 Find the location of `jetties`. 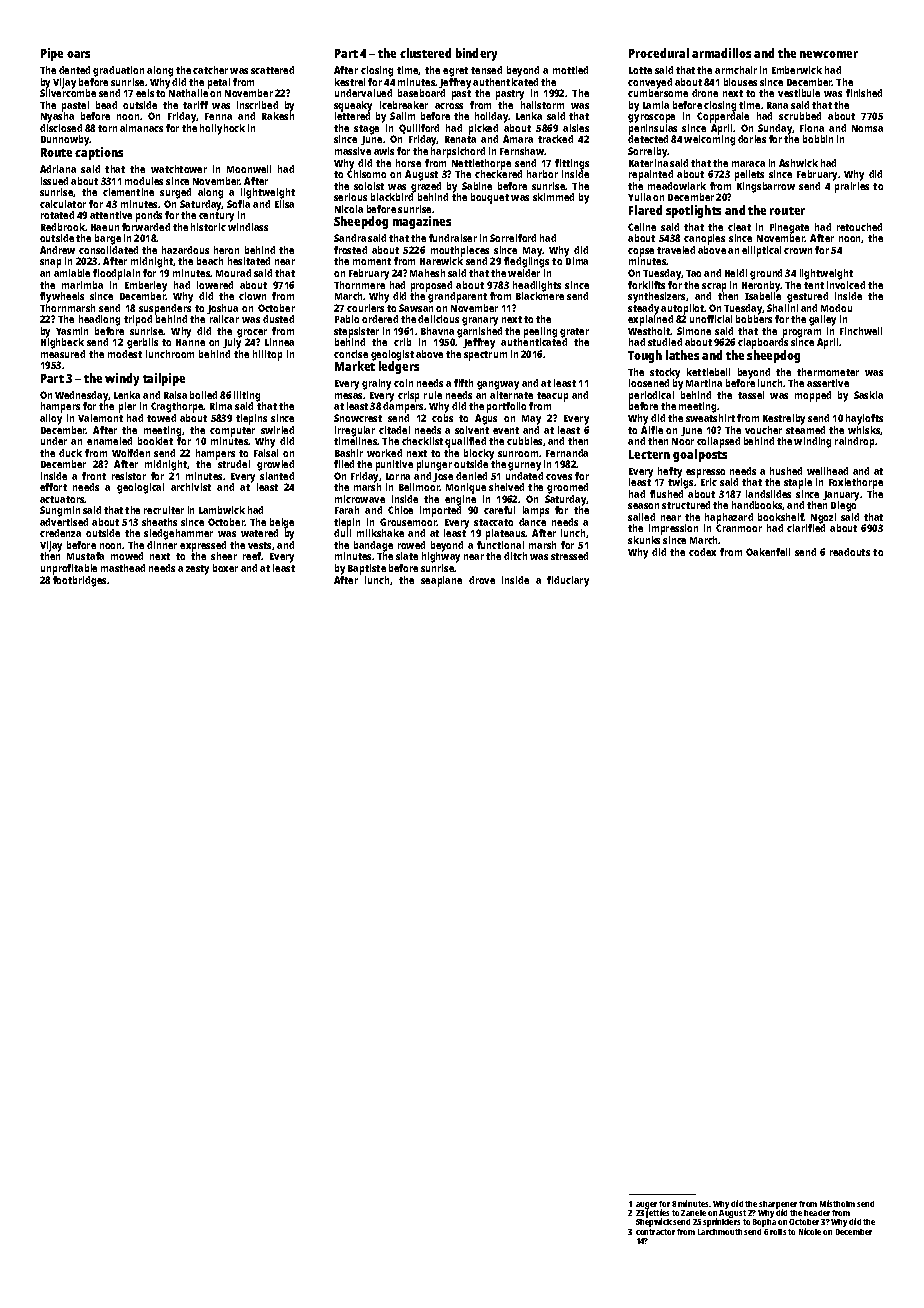

jetties is located at coordinates (657, 1214).
